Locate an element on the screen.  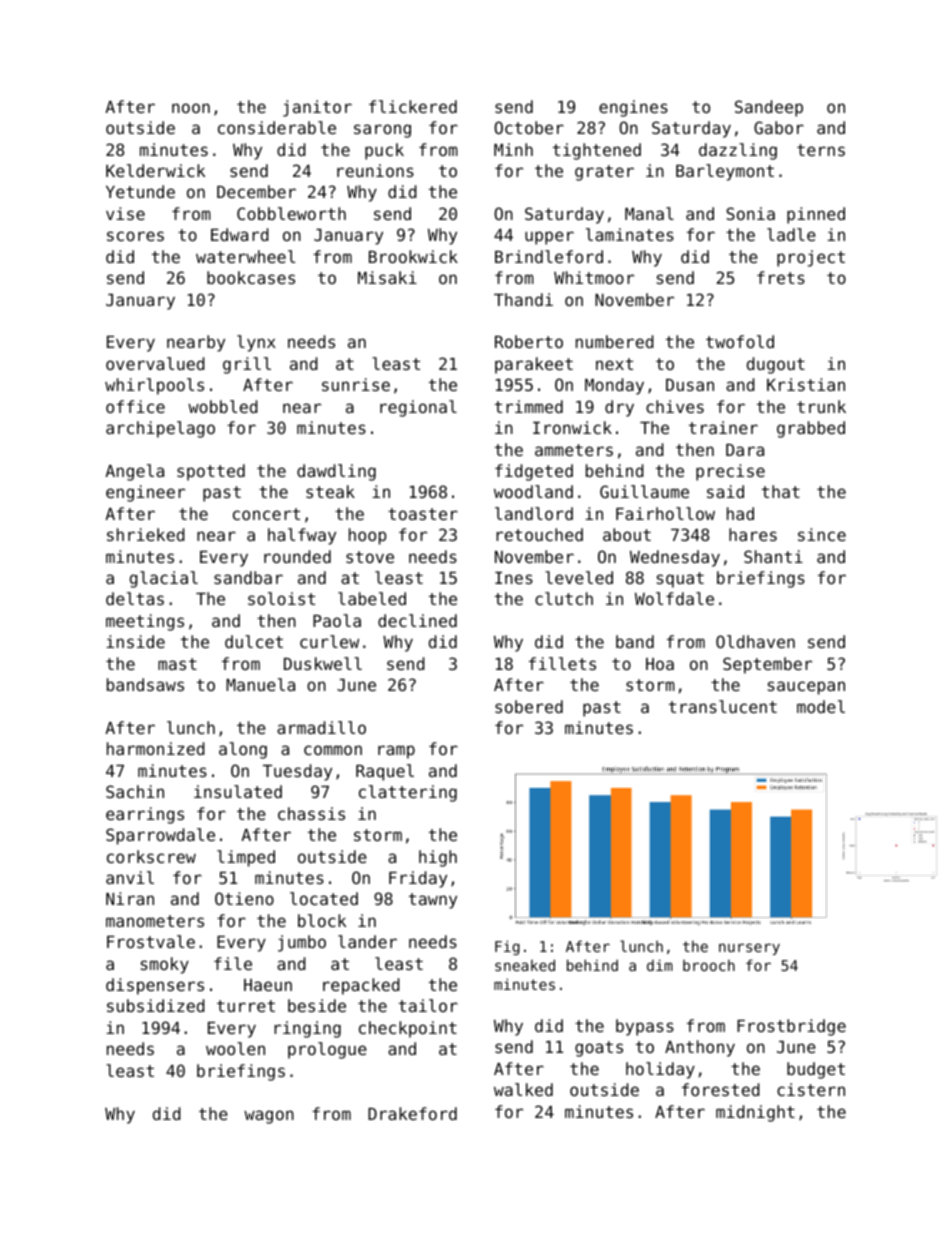
Manal is located at coordinates (649, 213).
